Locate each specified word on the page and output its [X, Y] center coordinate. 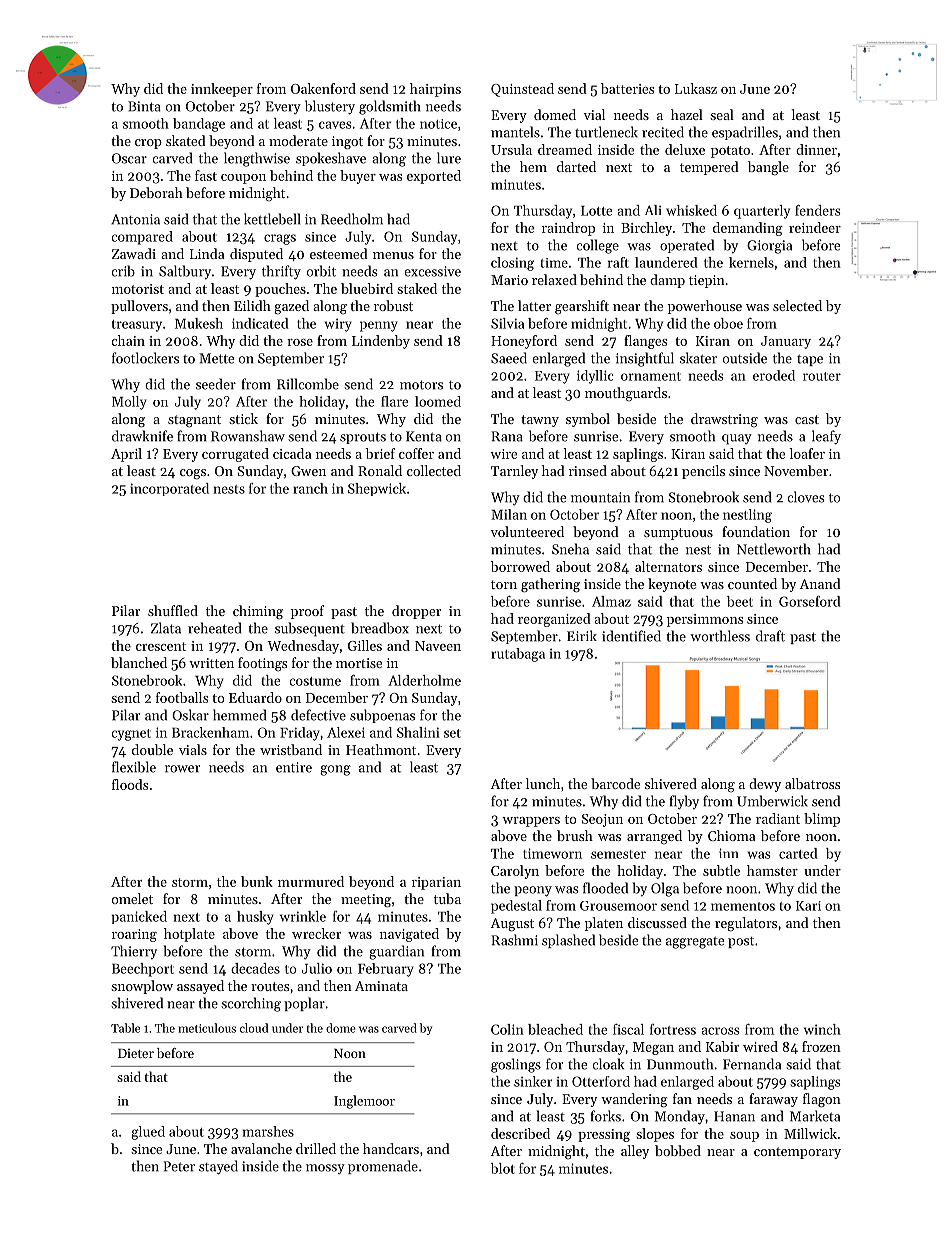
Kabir [722, 1046]
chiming [258, 612]
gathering [550, 585]
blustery [330, 107]
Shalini [418, 732]
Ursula [511, 149]
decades [255, 968]
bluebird [367, 288]
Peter [179, 1166]
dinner [816, 149]
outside [745, 358]
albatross [812, 783]
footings [262, 664]
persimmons [705, 620]
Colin [507, 1029]
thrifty [281, 272]
